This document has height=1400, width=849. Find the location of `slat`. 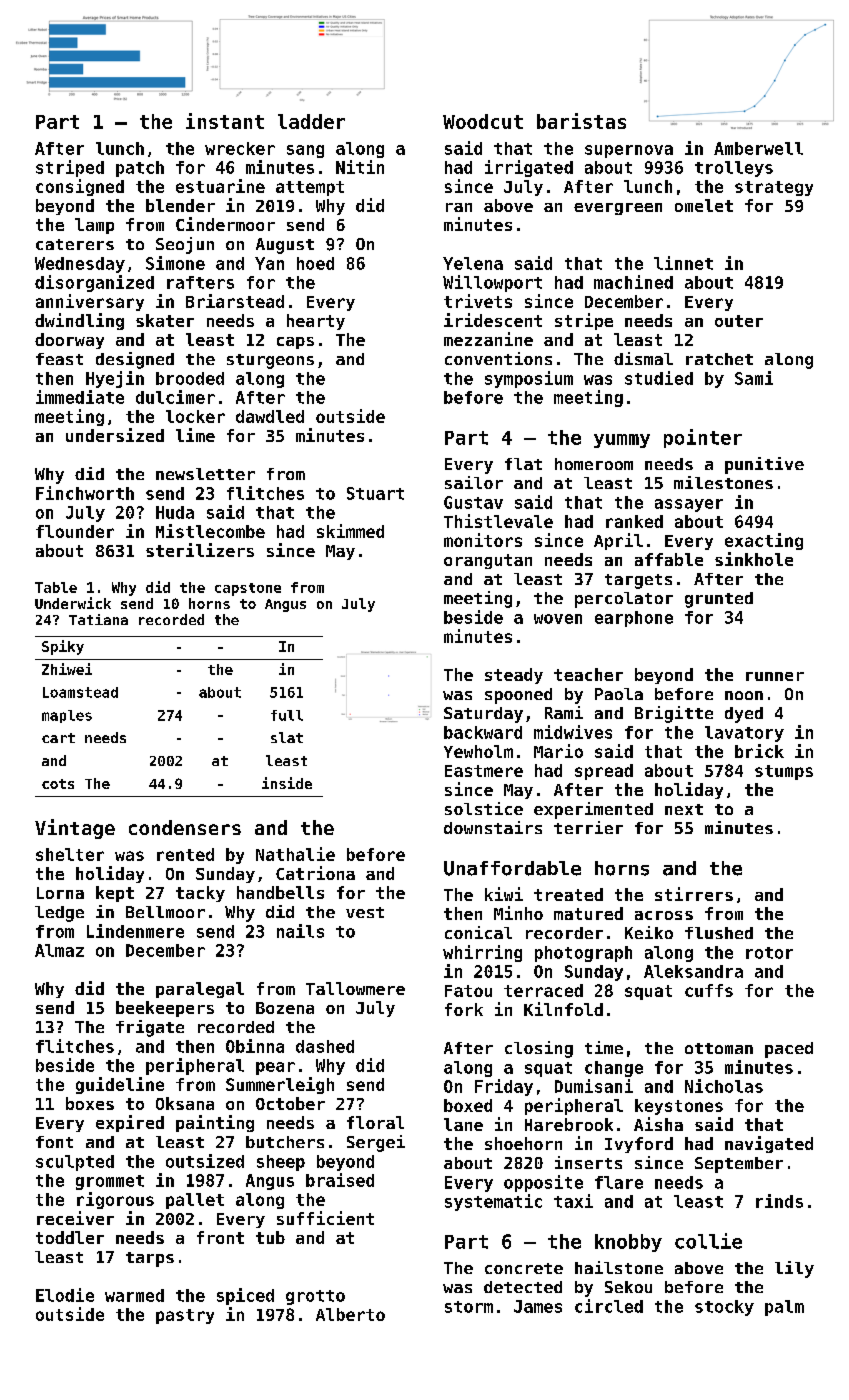

slat is located at coordinates (287, 737).
